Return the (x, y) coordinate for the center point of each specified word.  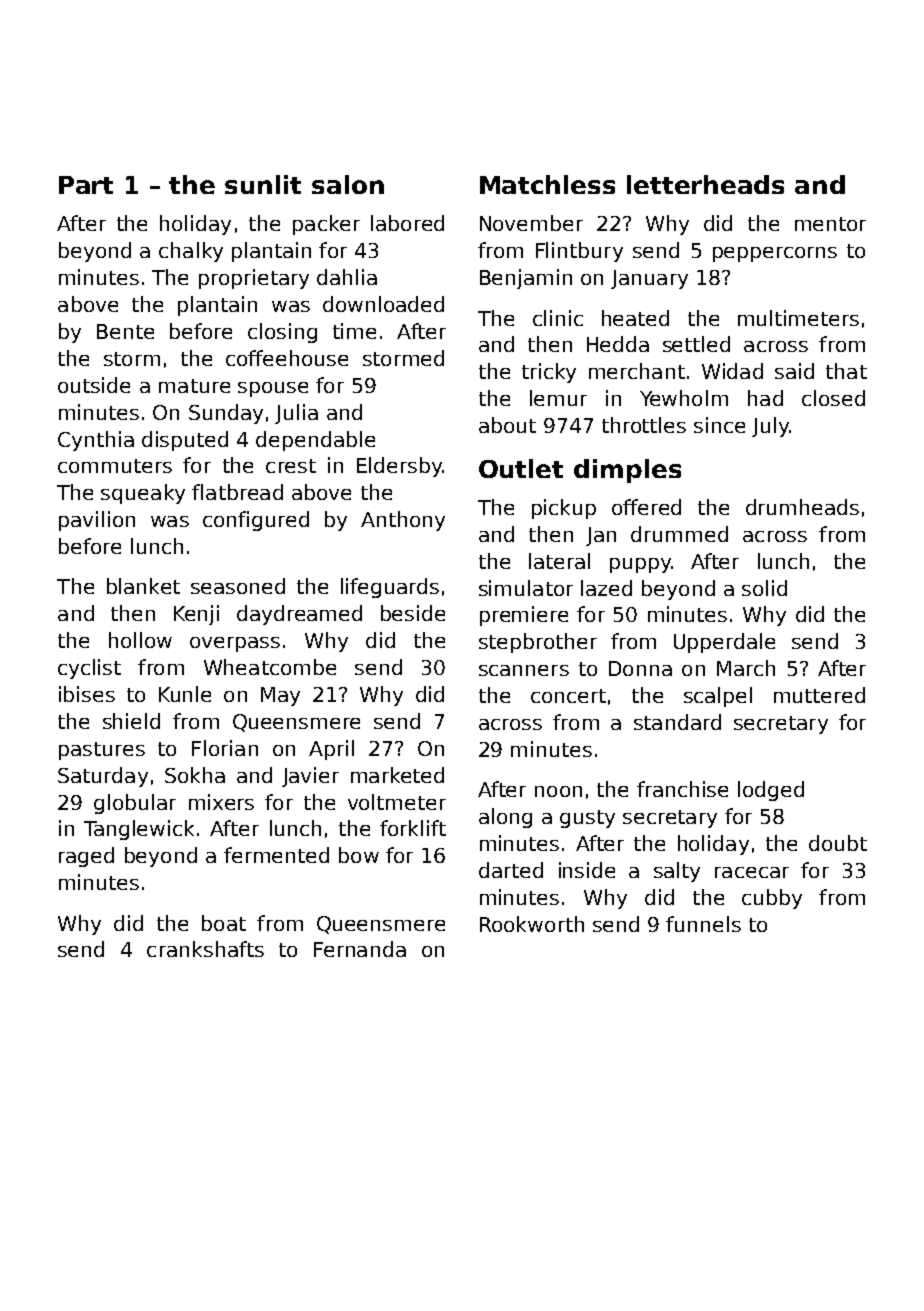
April (331, 750)
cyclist (89, 669)
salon (348, 184)
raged (86, 857)
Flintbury (579, 252)
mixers (221, 802)
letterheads (705, 184)
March (746, 668)
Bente (125, 331)
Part (86, 185)
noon (558, 791)
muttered (819, 695)
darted (511, 870)
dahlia (347, 277)
